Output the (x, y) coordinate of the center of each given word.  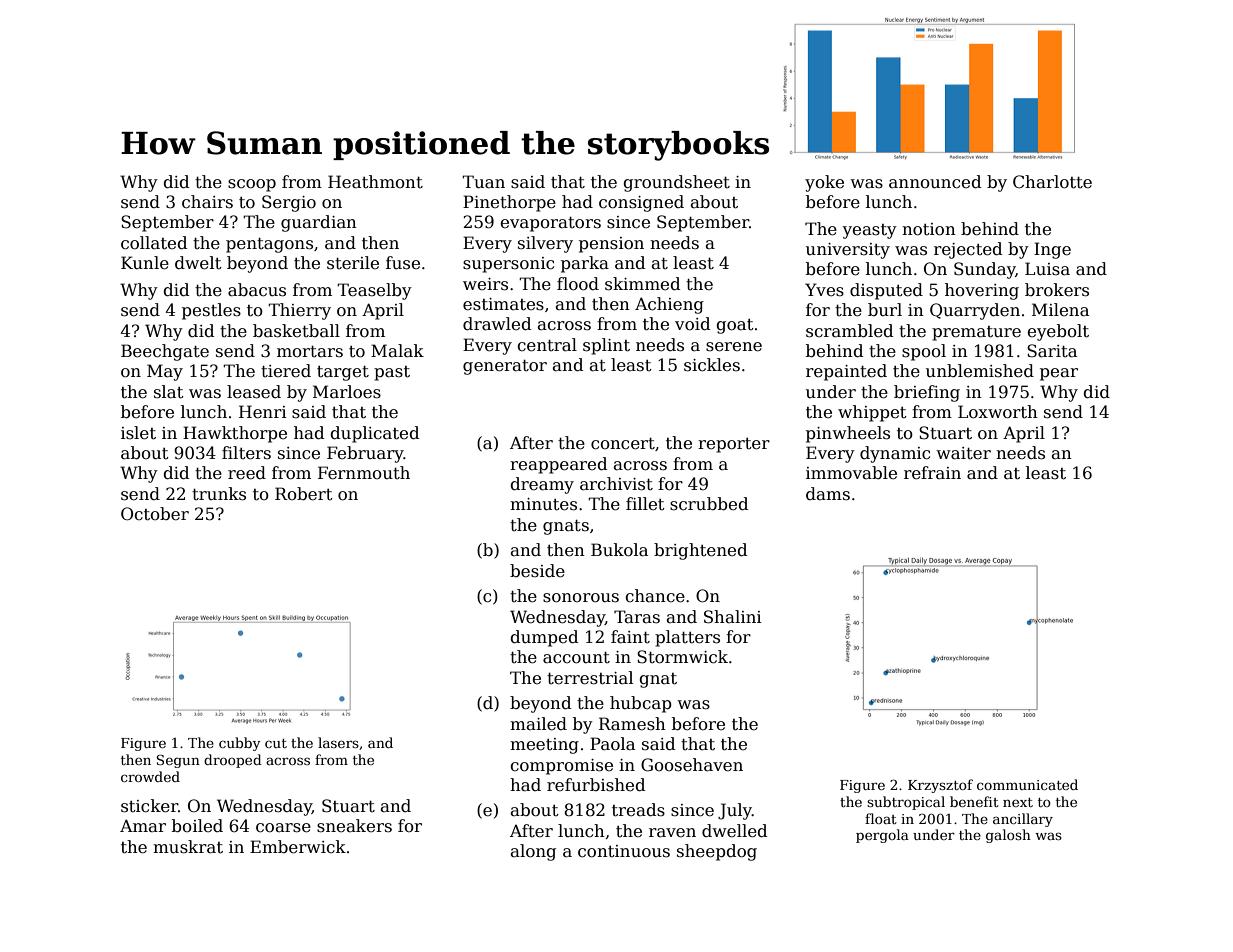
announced (935, 182)
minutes (543, 504)
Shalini (733, 617)
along (533, 852)
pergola (882, 836)
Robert (304, 494)
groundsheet (676, 183)
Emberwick (298, 847)
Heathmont (375, 182)
